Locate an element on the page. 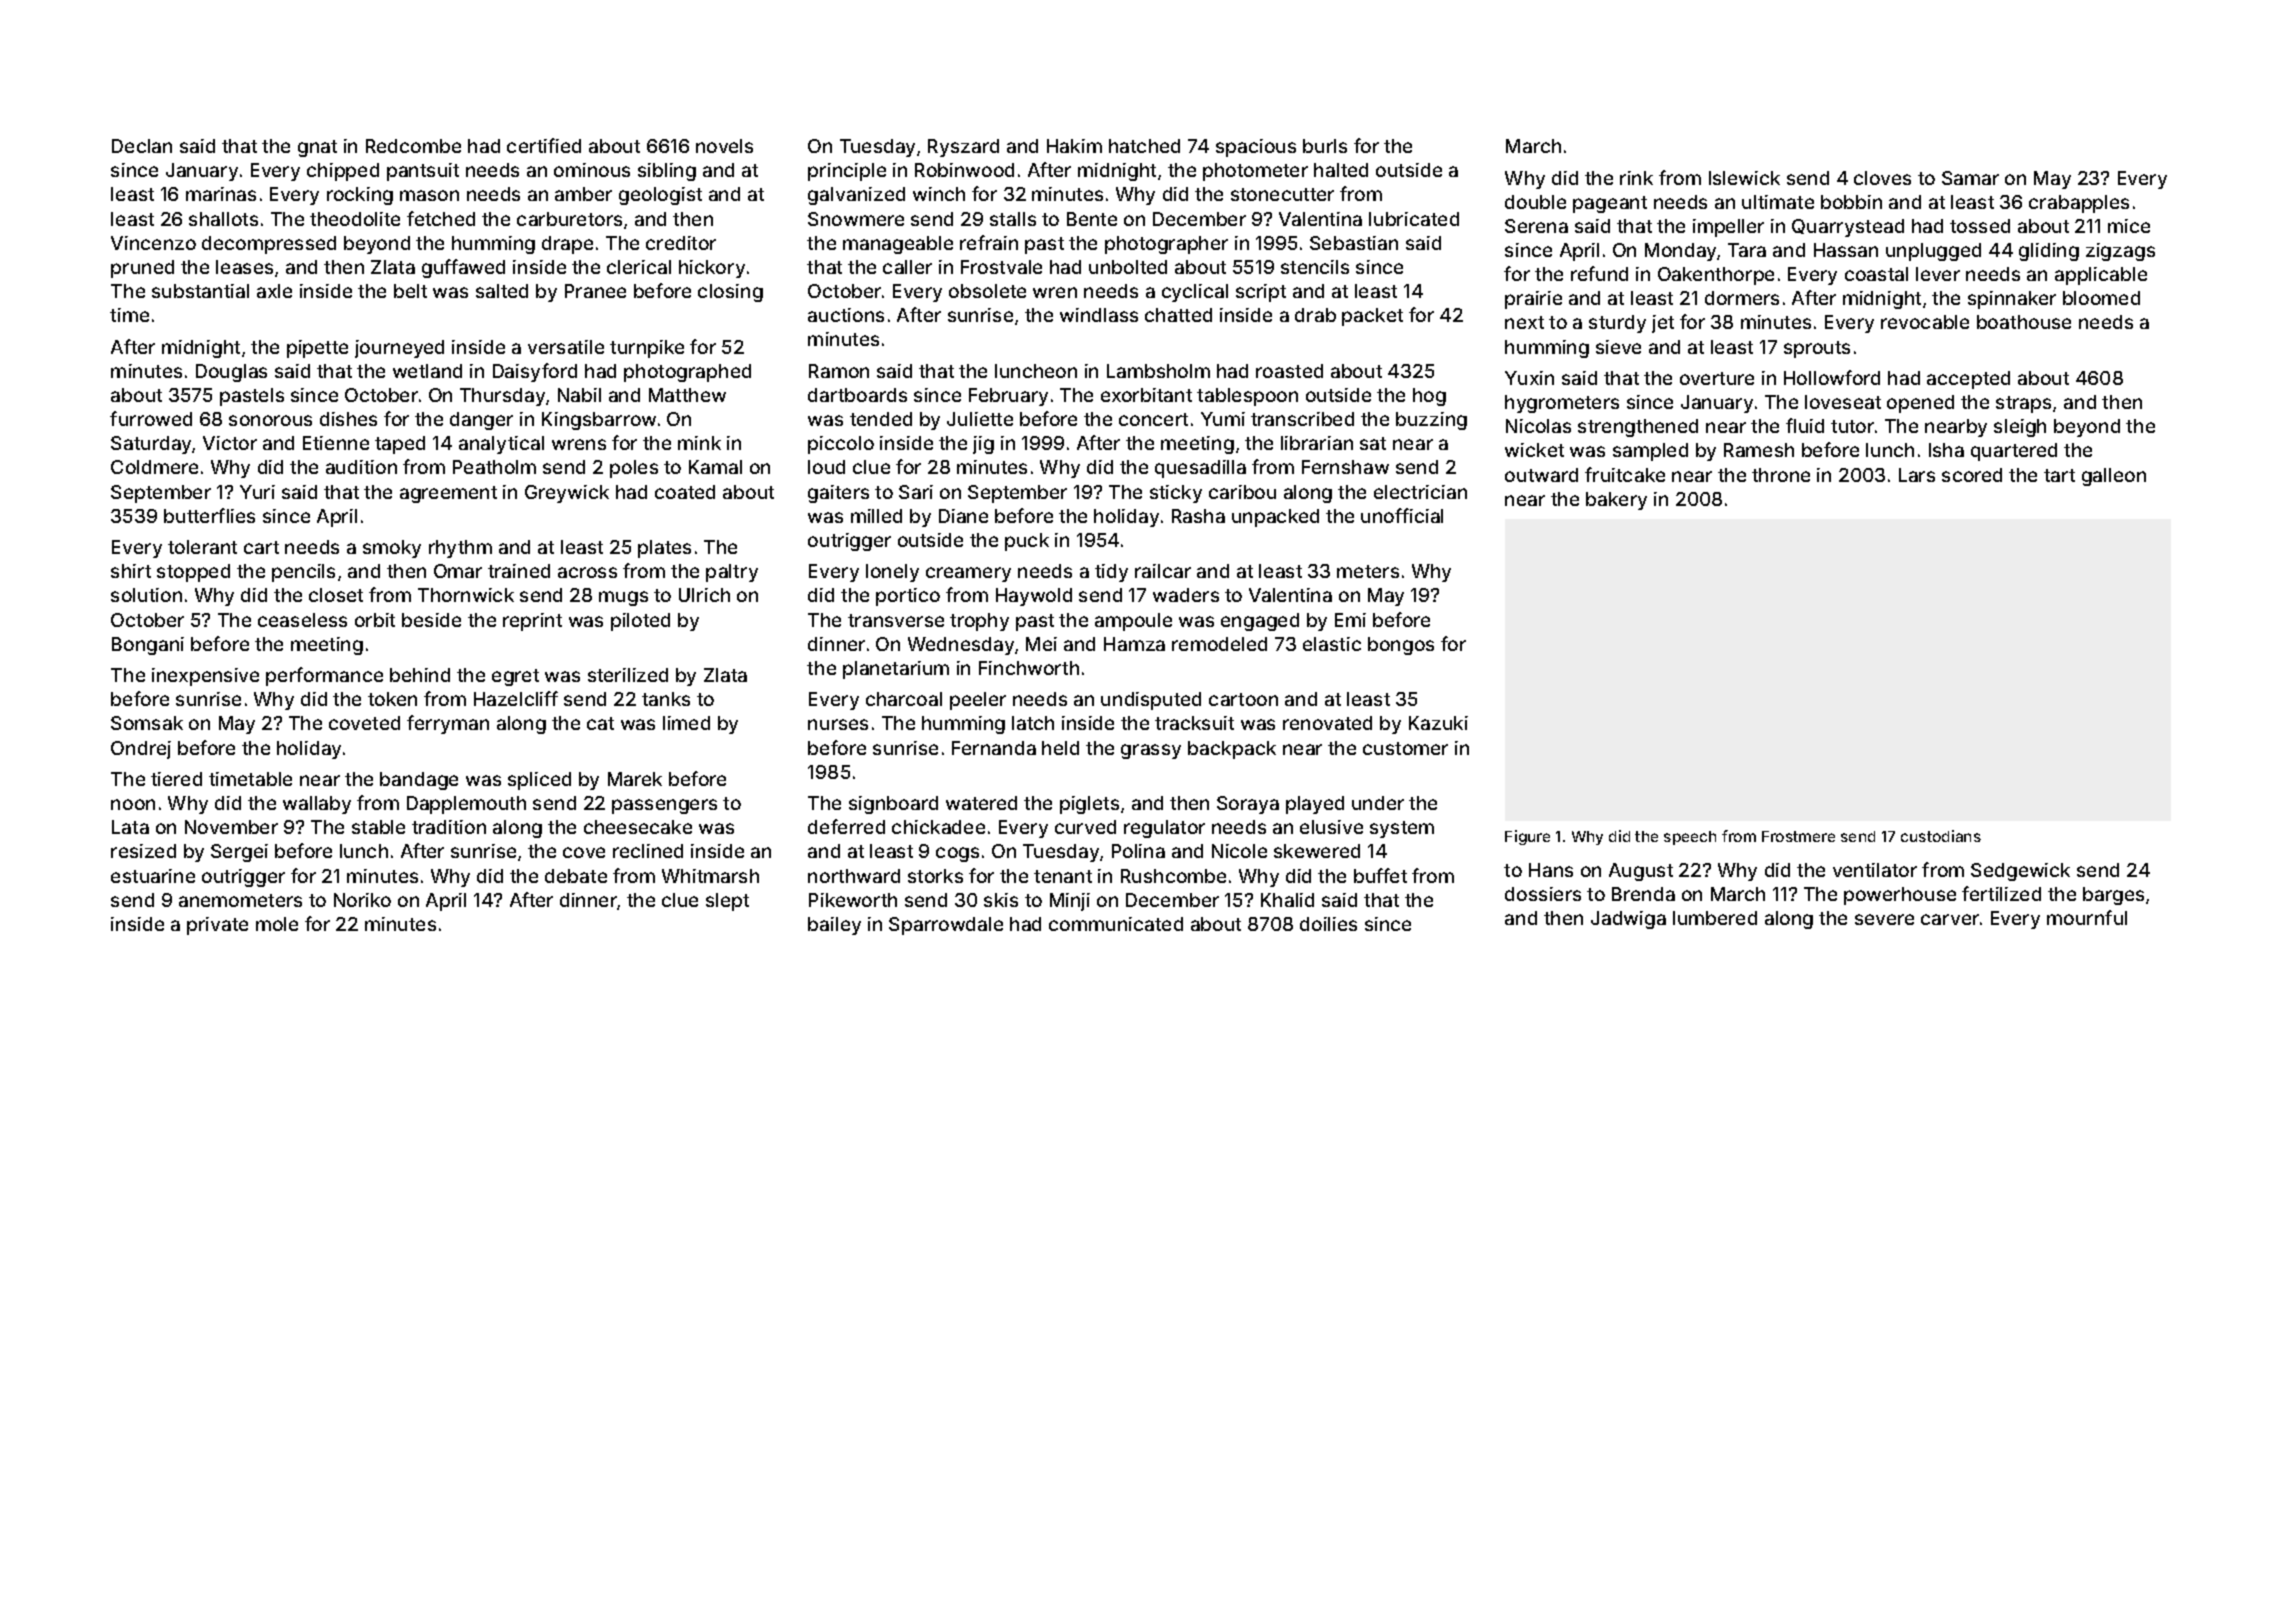 This page has height=1614, width=2282. Fernanda is located at coordinates (994, 748).
